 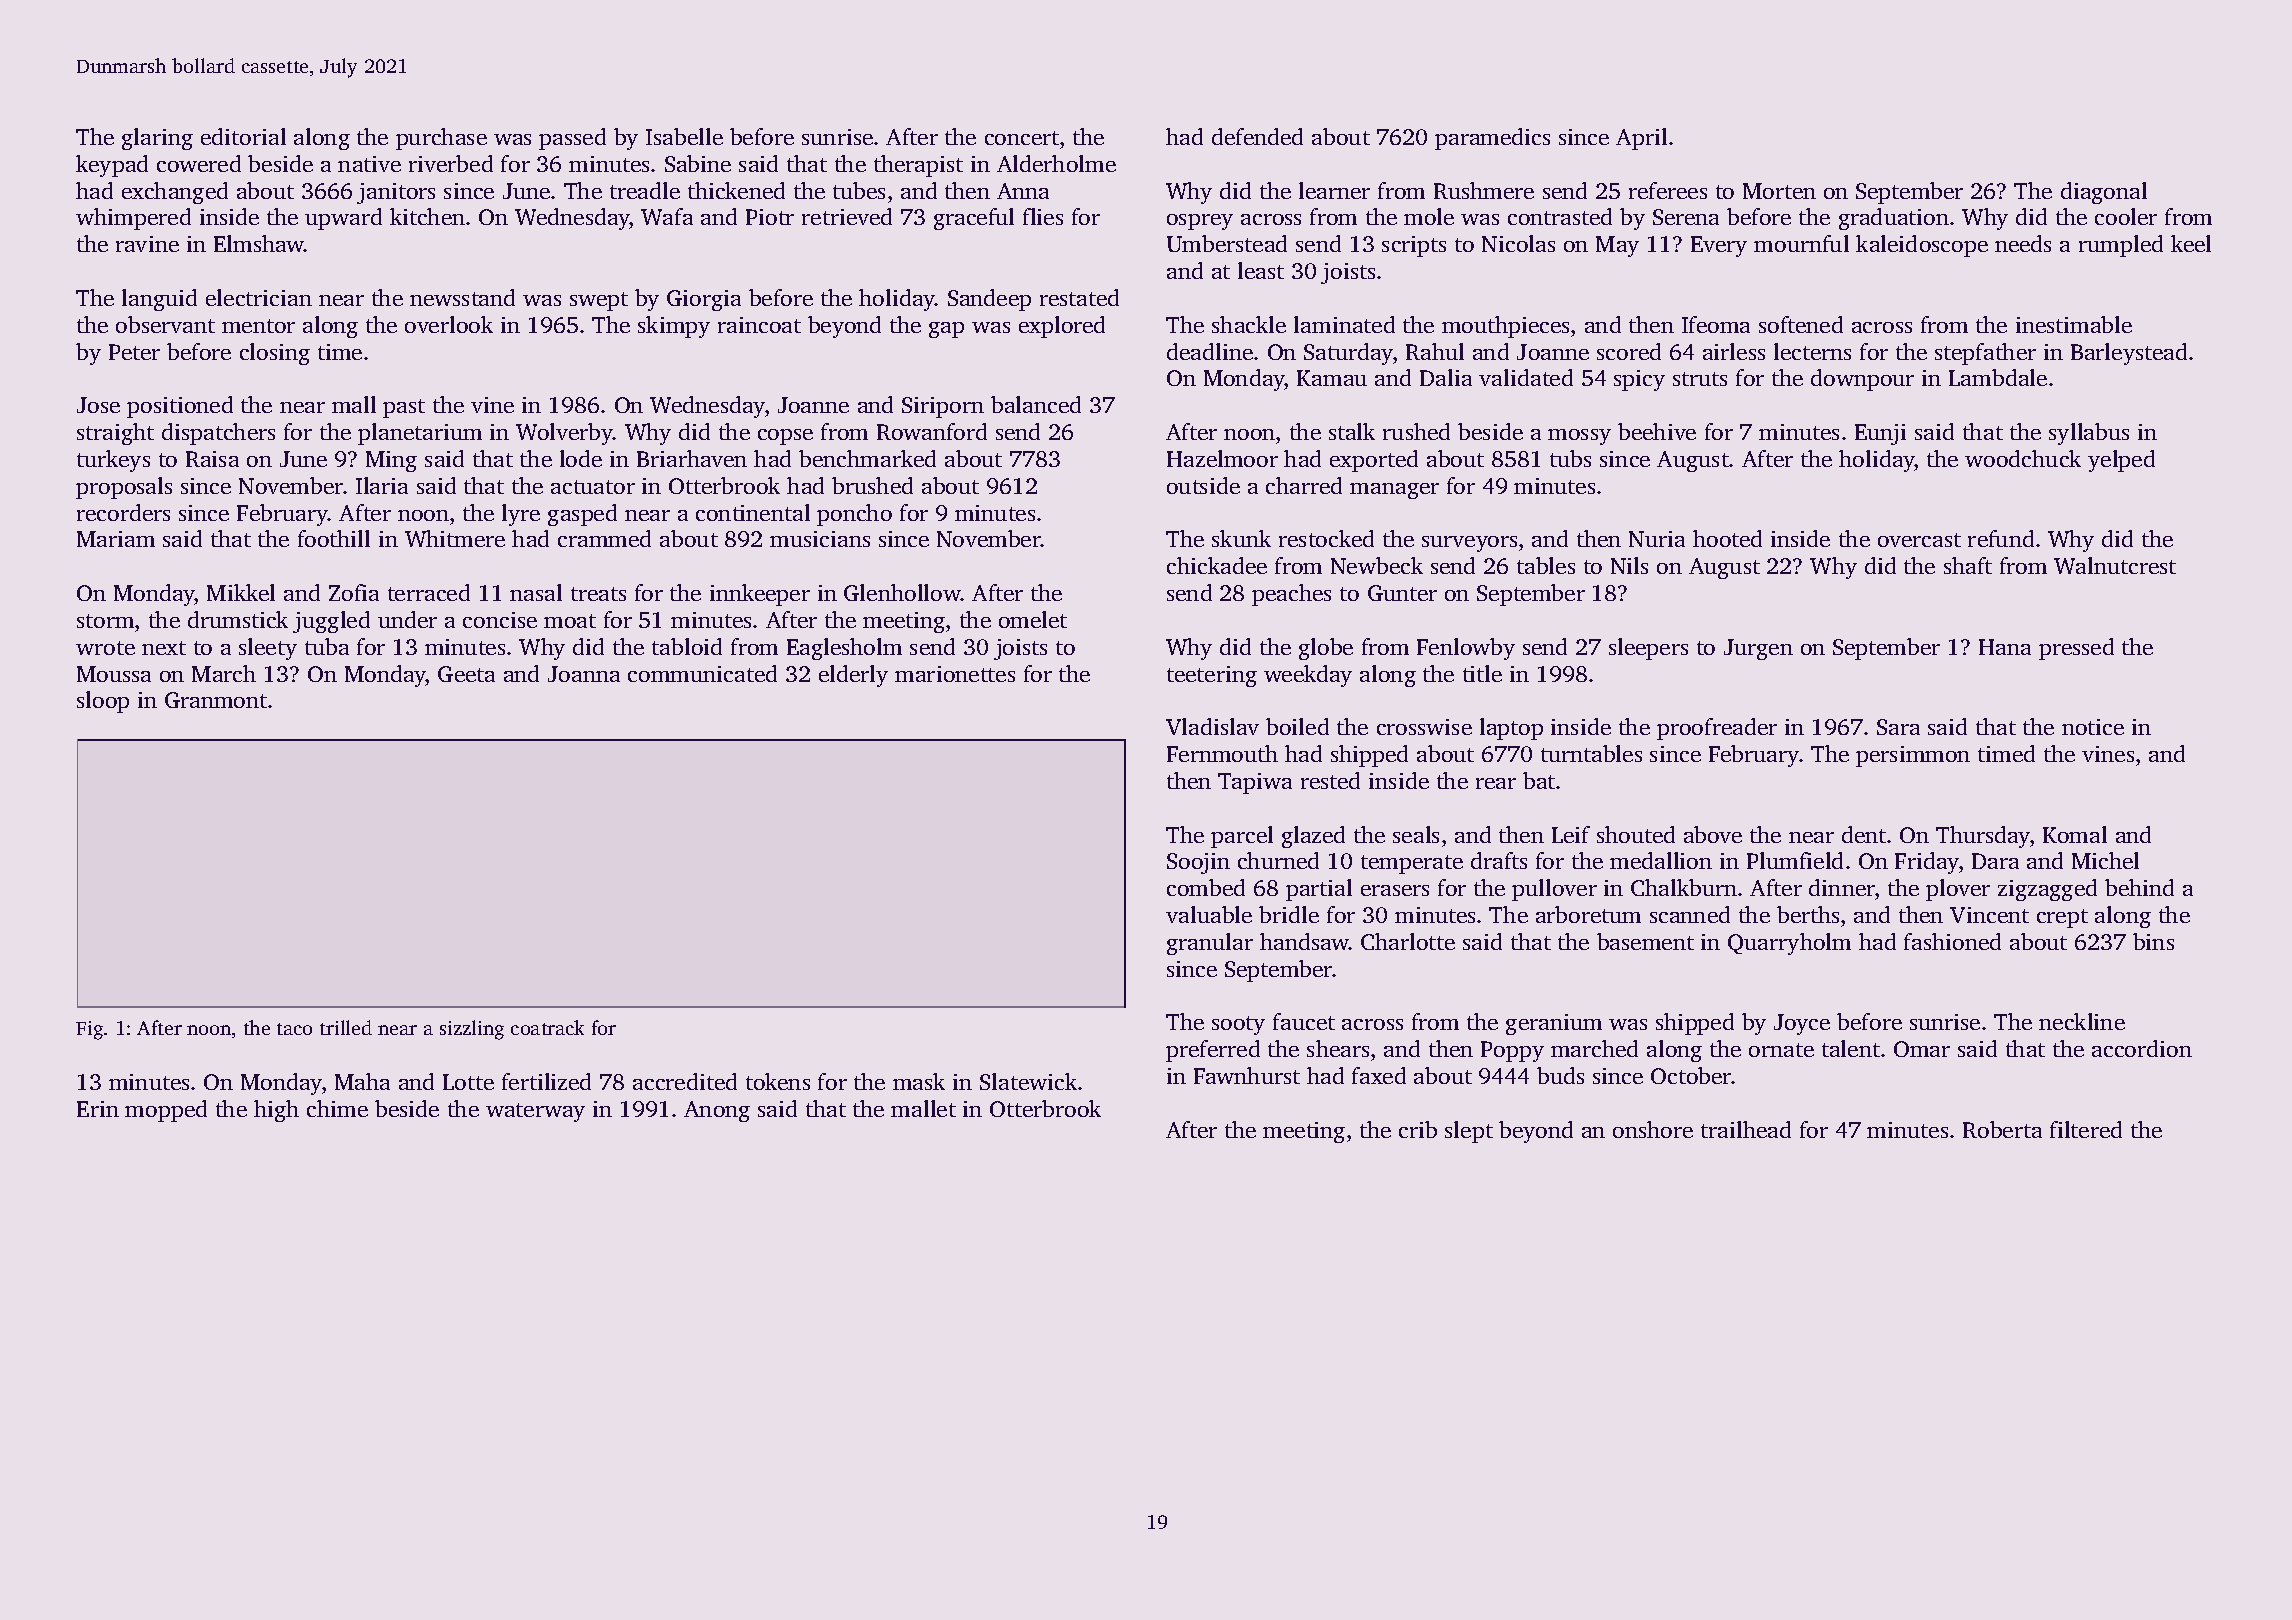 What do you see at coordinates (1629, 351) in the document?
I see `scored` at bounding box center [1629, 351].
